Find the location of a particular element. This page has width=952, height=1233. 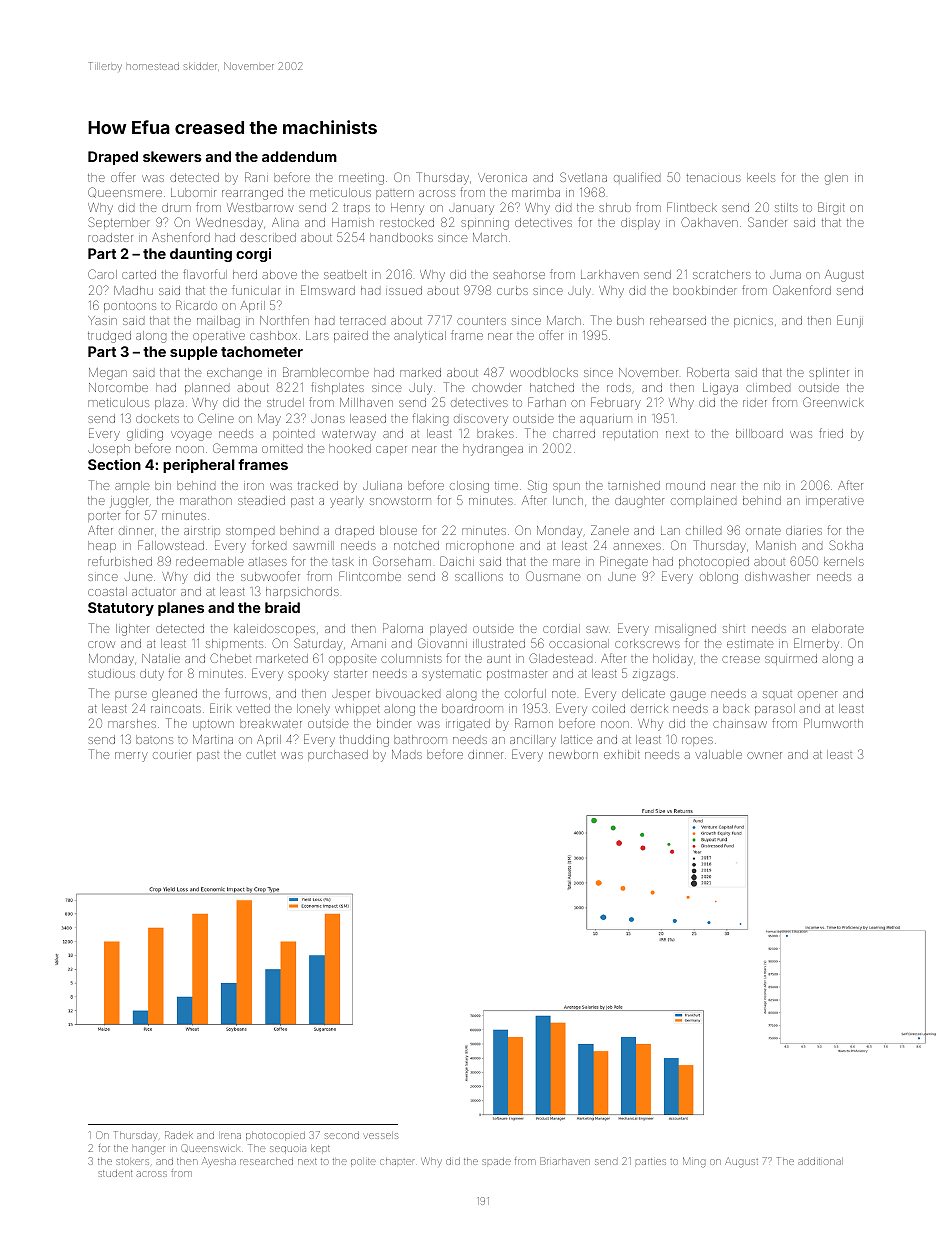

student is located at coordinates (115, 1173).
